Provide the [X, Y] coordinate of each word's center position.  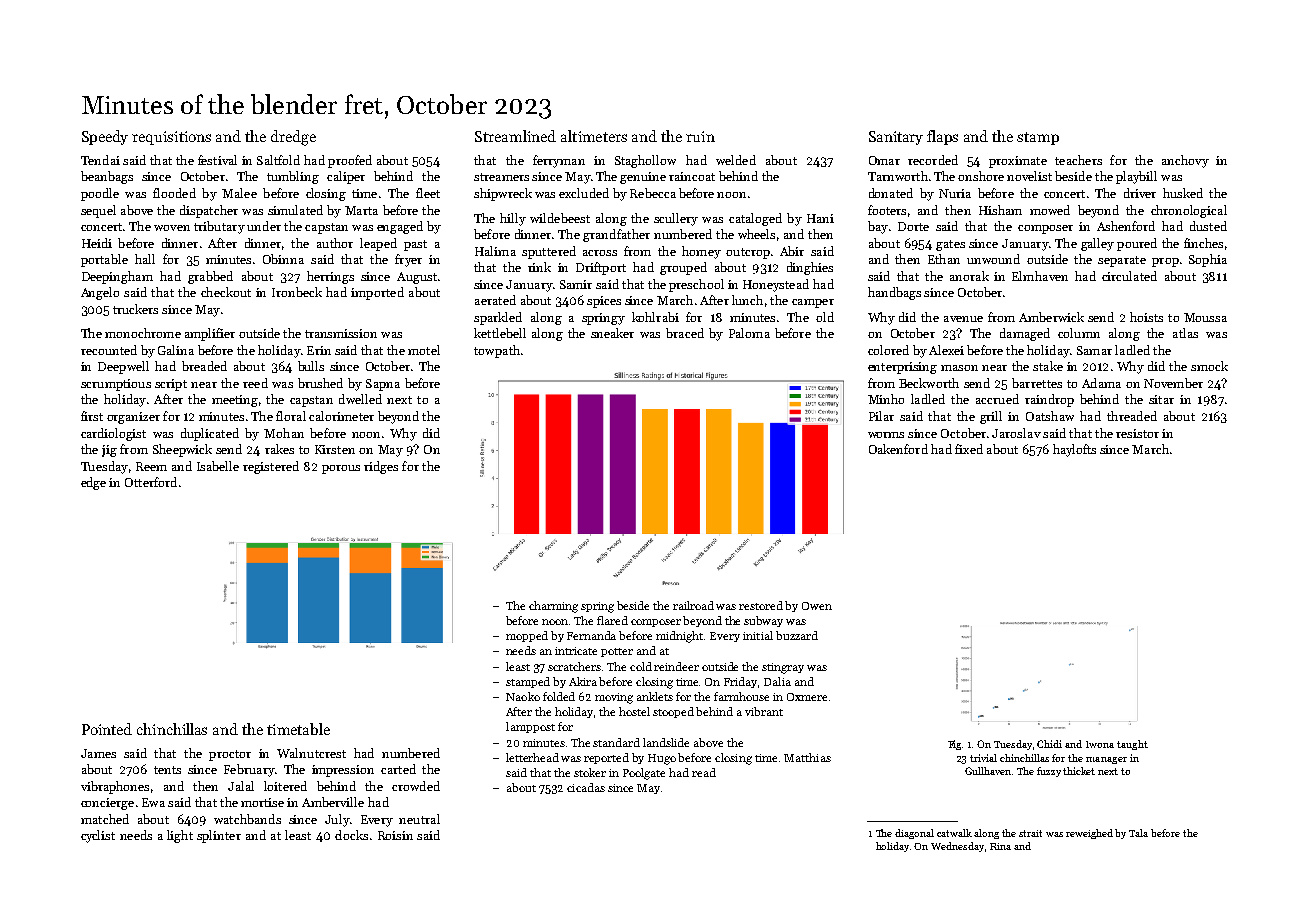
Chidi [1049, 744]
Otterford [151, 482]
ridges [381, 467]
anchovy [1185, 161]
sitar [1161, 399]
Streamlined [515, 136]
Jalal [241, 786]
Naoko [523, 696]
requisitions [171, 138]
